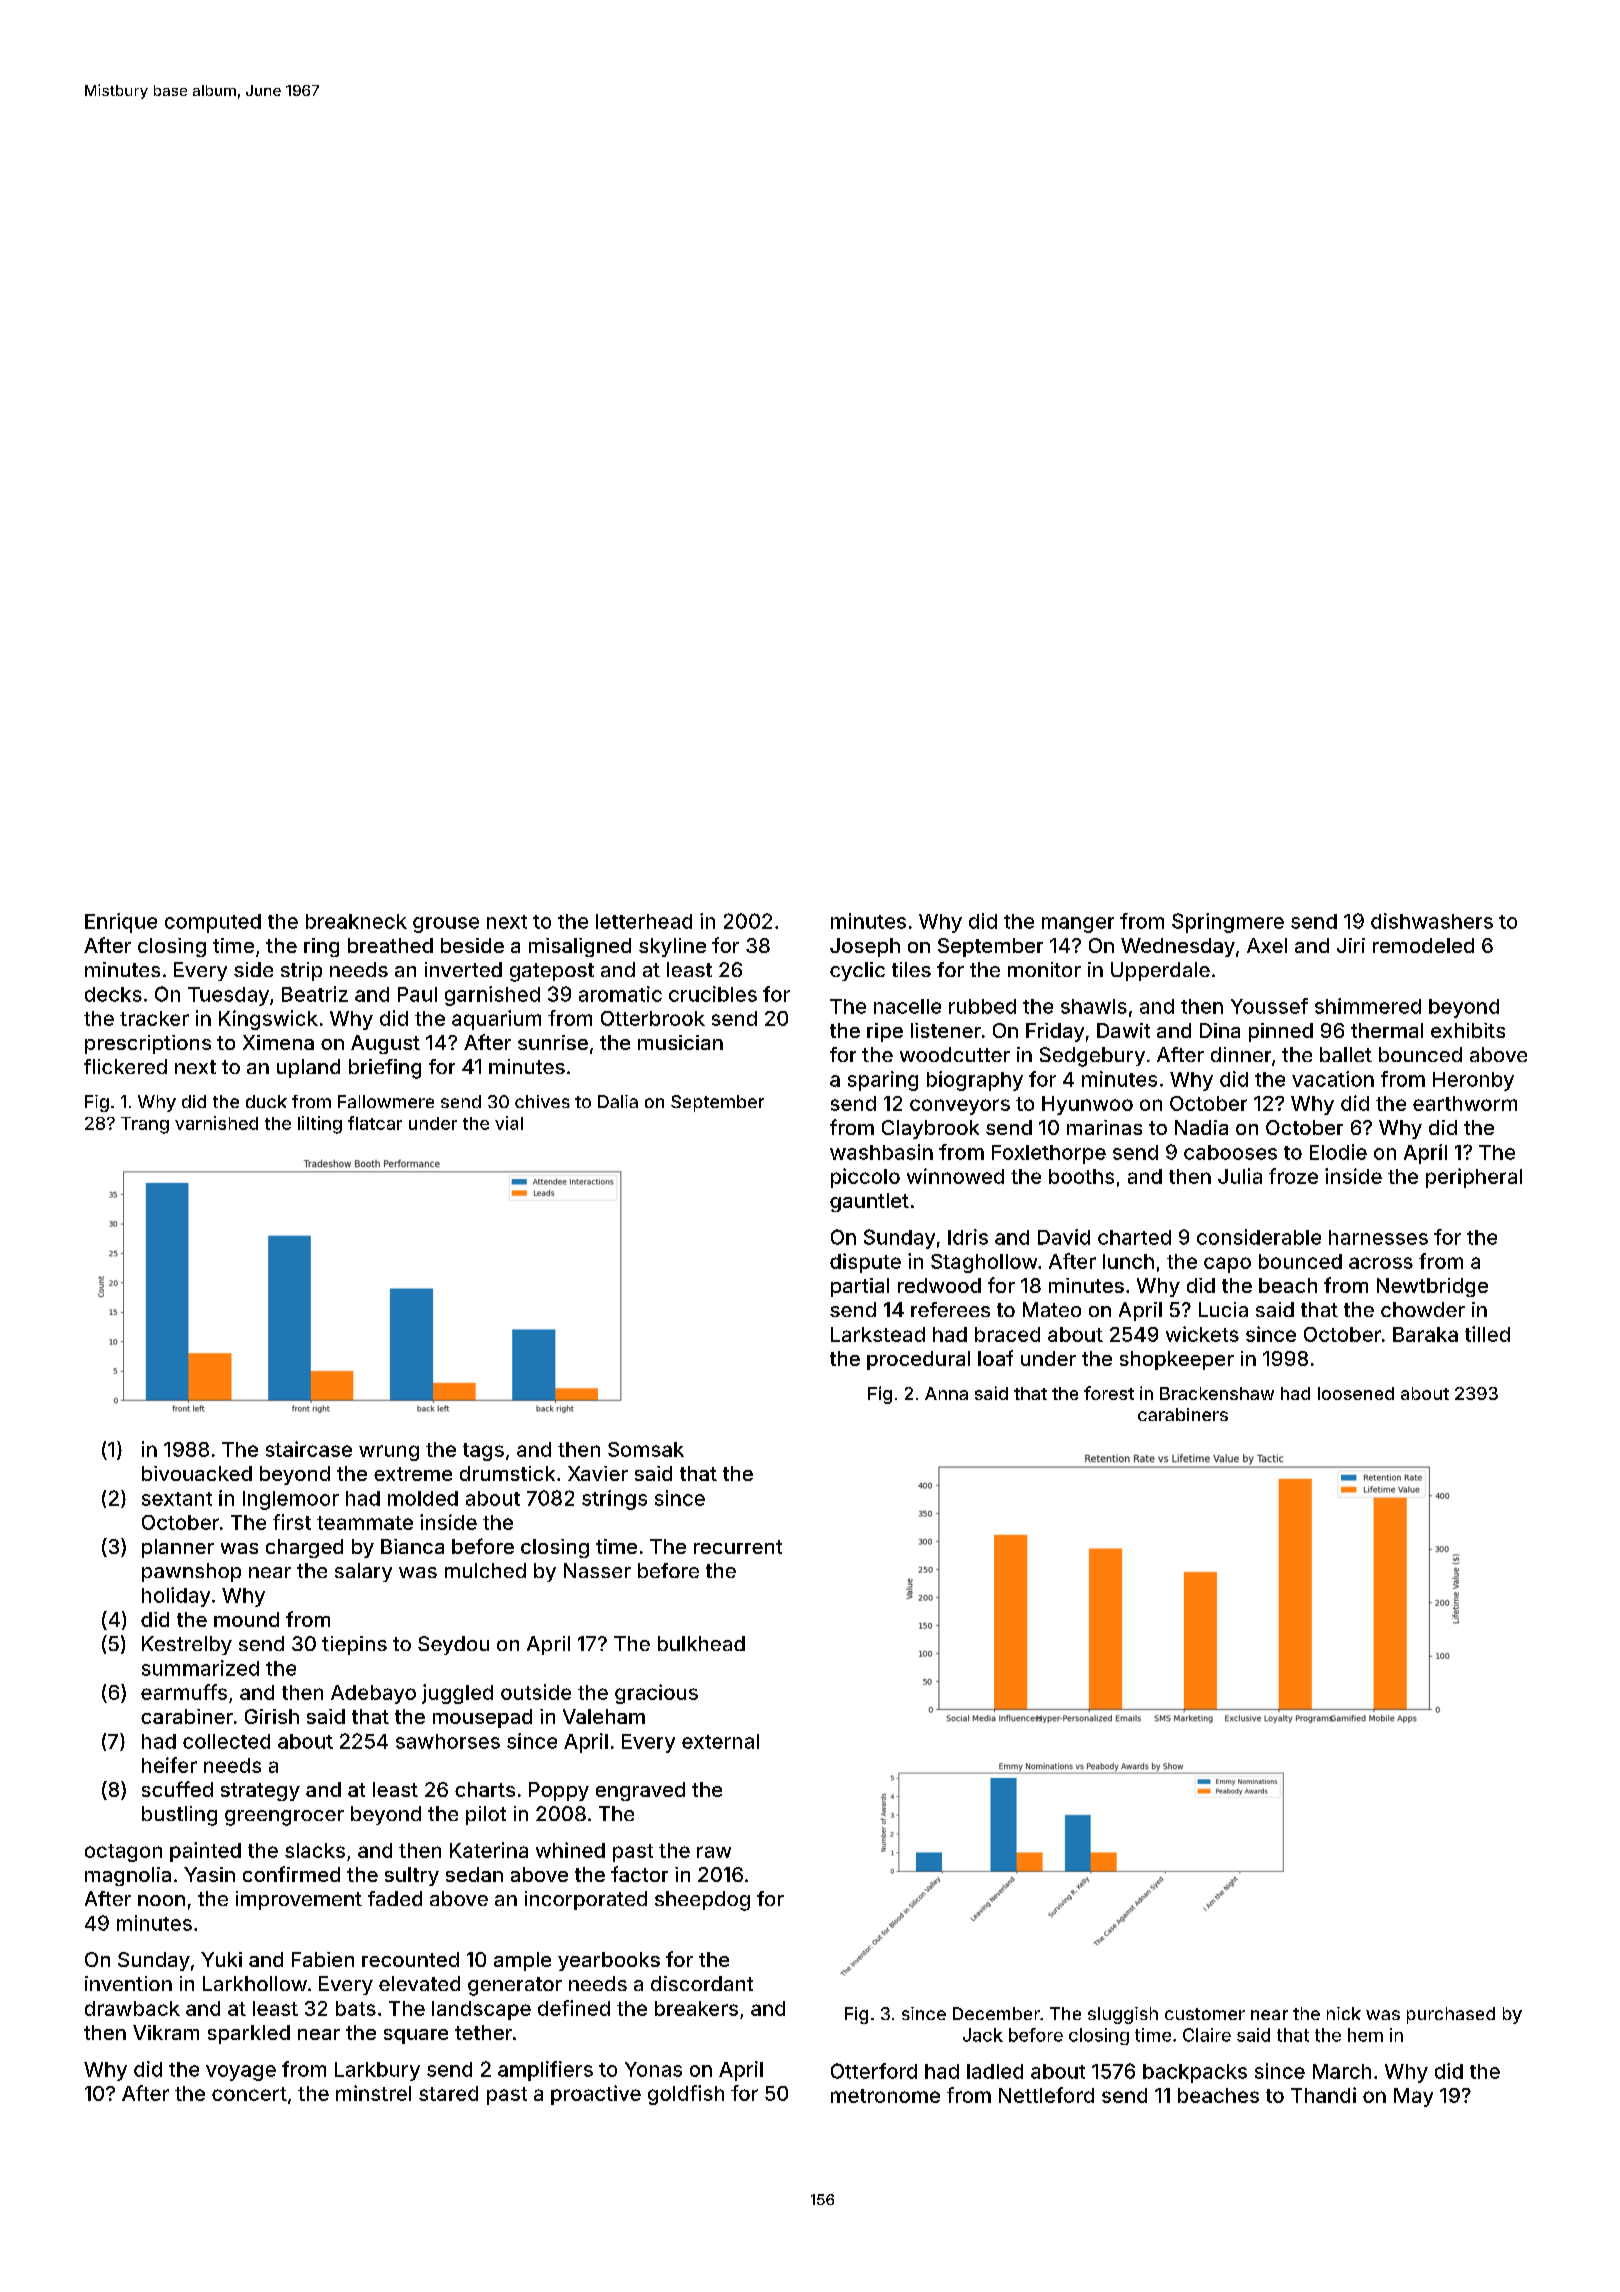 The image size is (1620, 2292). What do you see at coordinates (448, 2093) in the screenshot?
I see `stared` at bounding box center [448, 2093].
